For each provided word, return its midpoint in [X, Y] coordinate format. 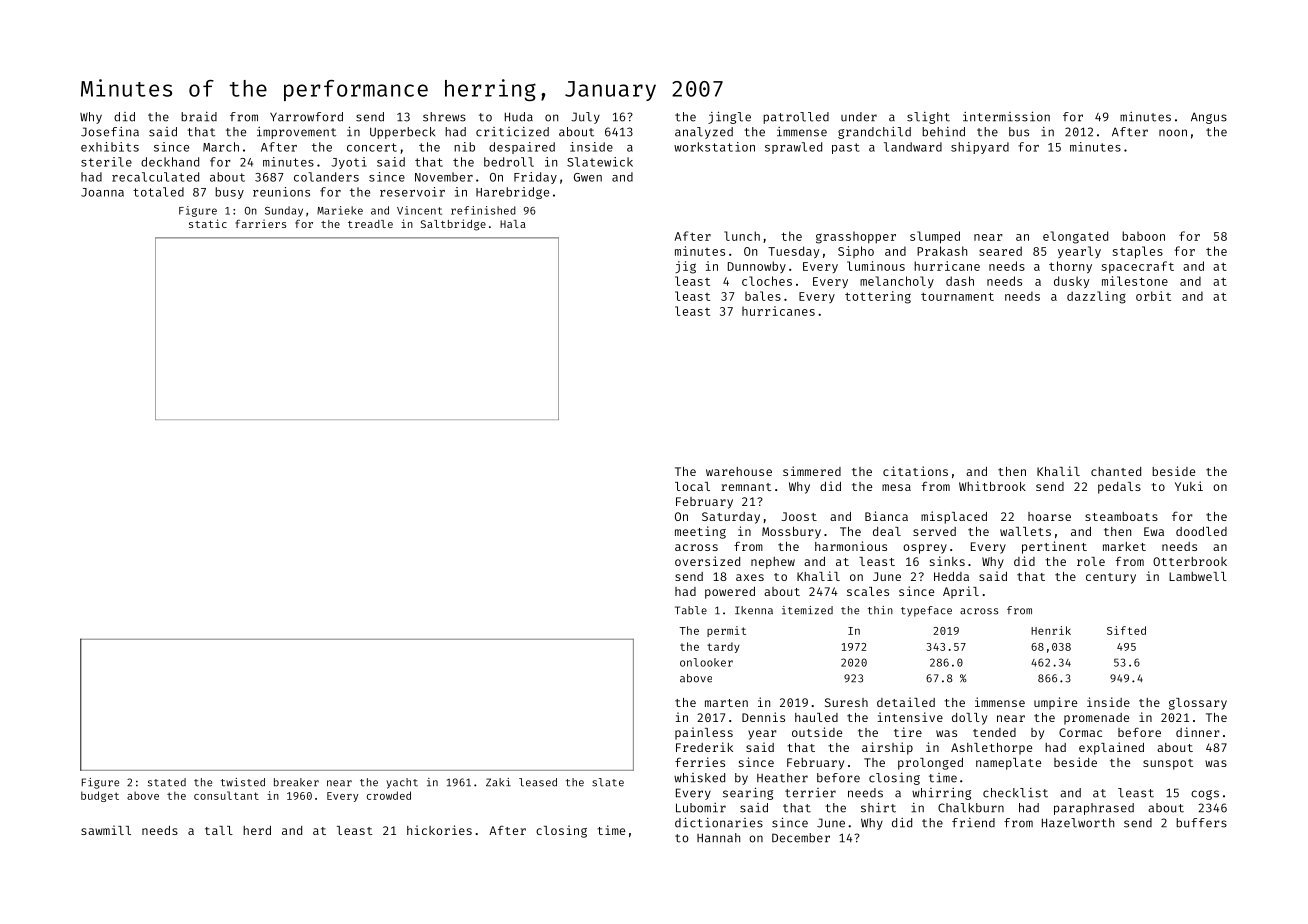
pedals [1119, 488]
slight [928, 118]
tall [219, 830]
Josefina [110, 132]
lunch [742, 236]
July [585, 118]
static [208, 223]
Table [691, 610]
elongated [1075, 237]
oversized [707, 561]
